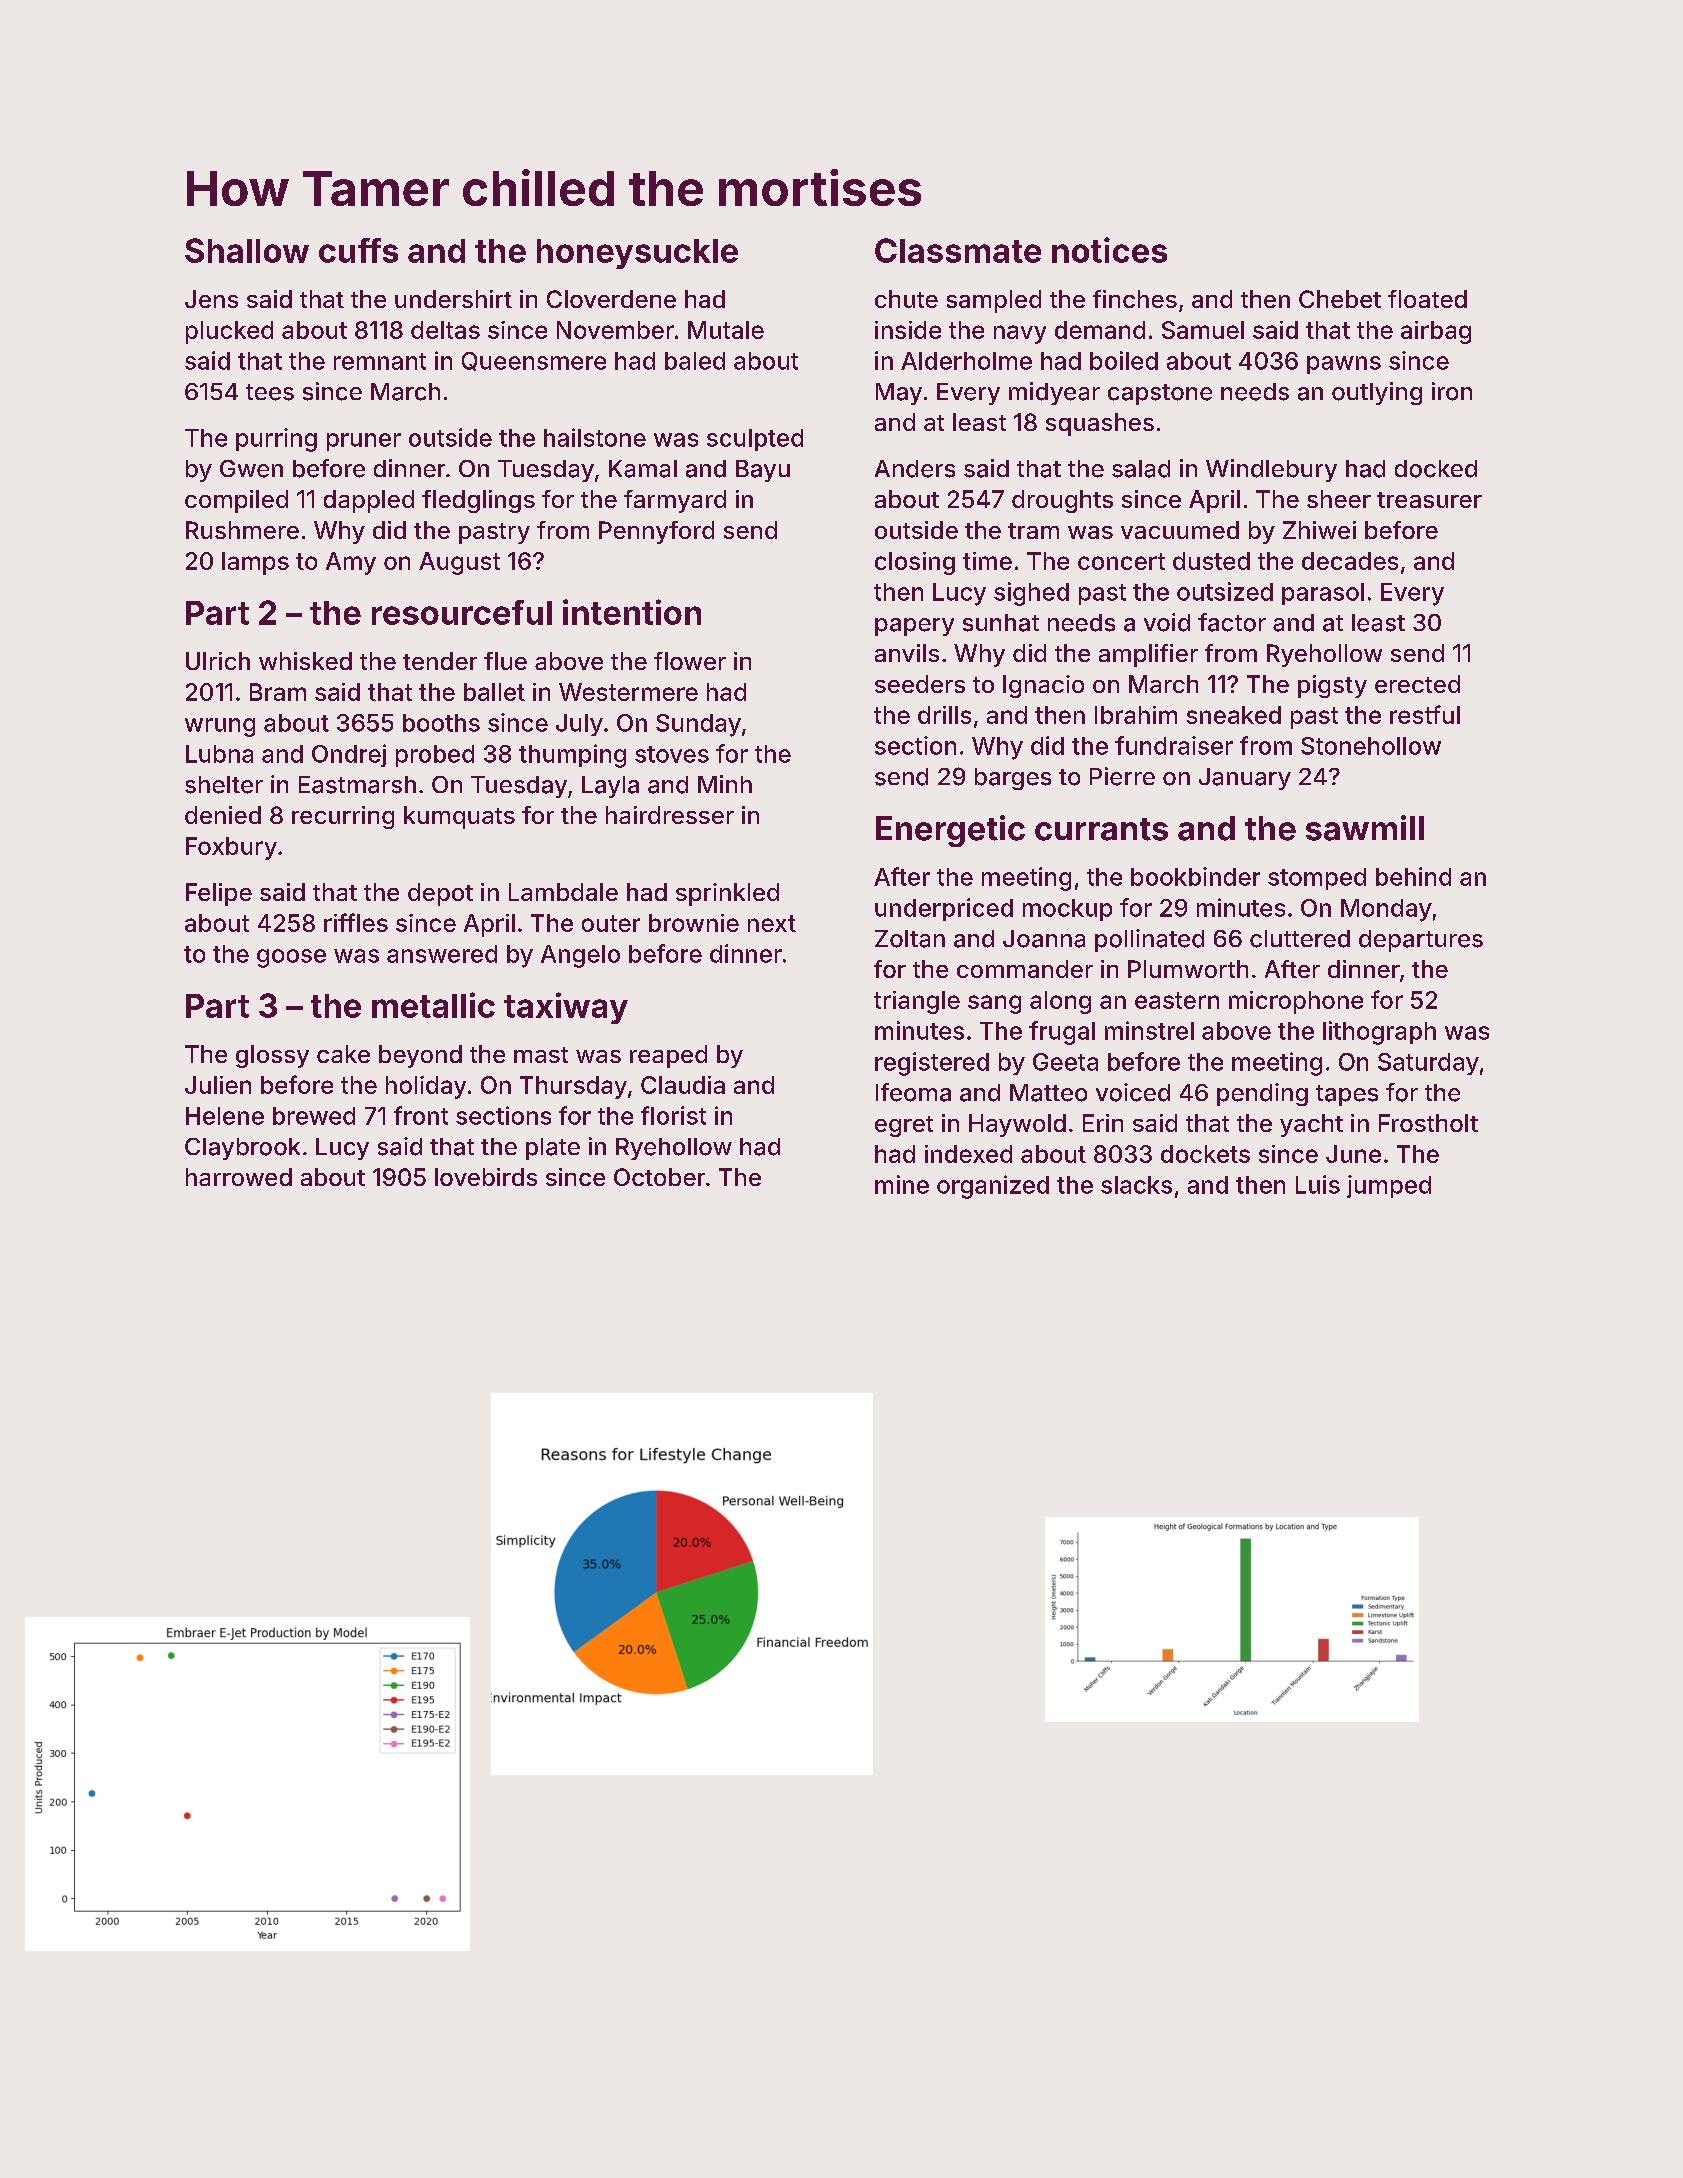 The image size is (1683, 2178). I want to click on glossy, so click(272, 1056).
